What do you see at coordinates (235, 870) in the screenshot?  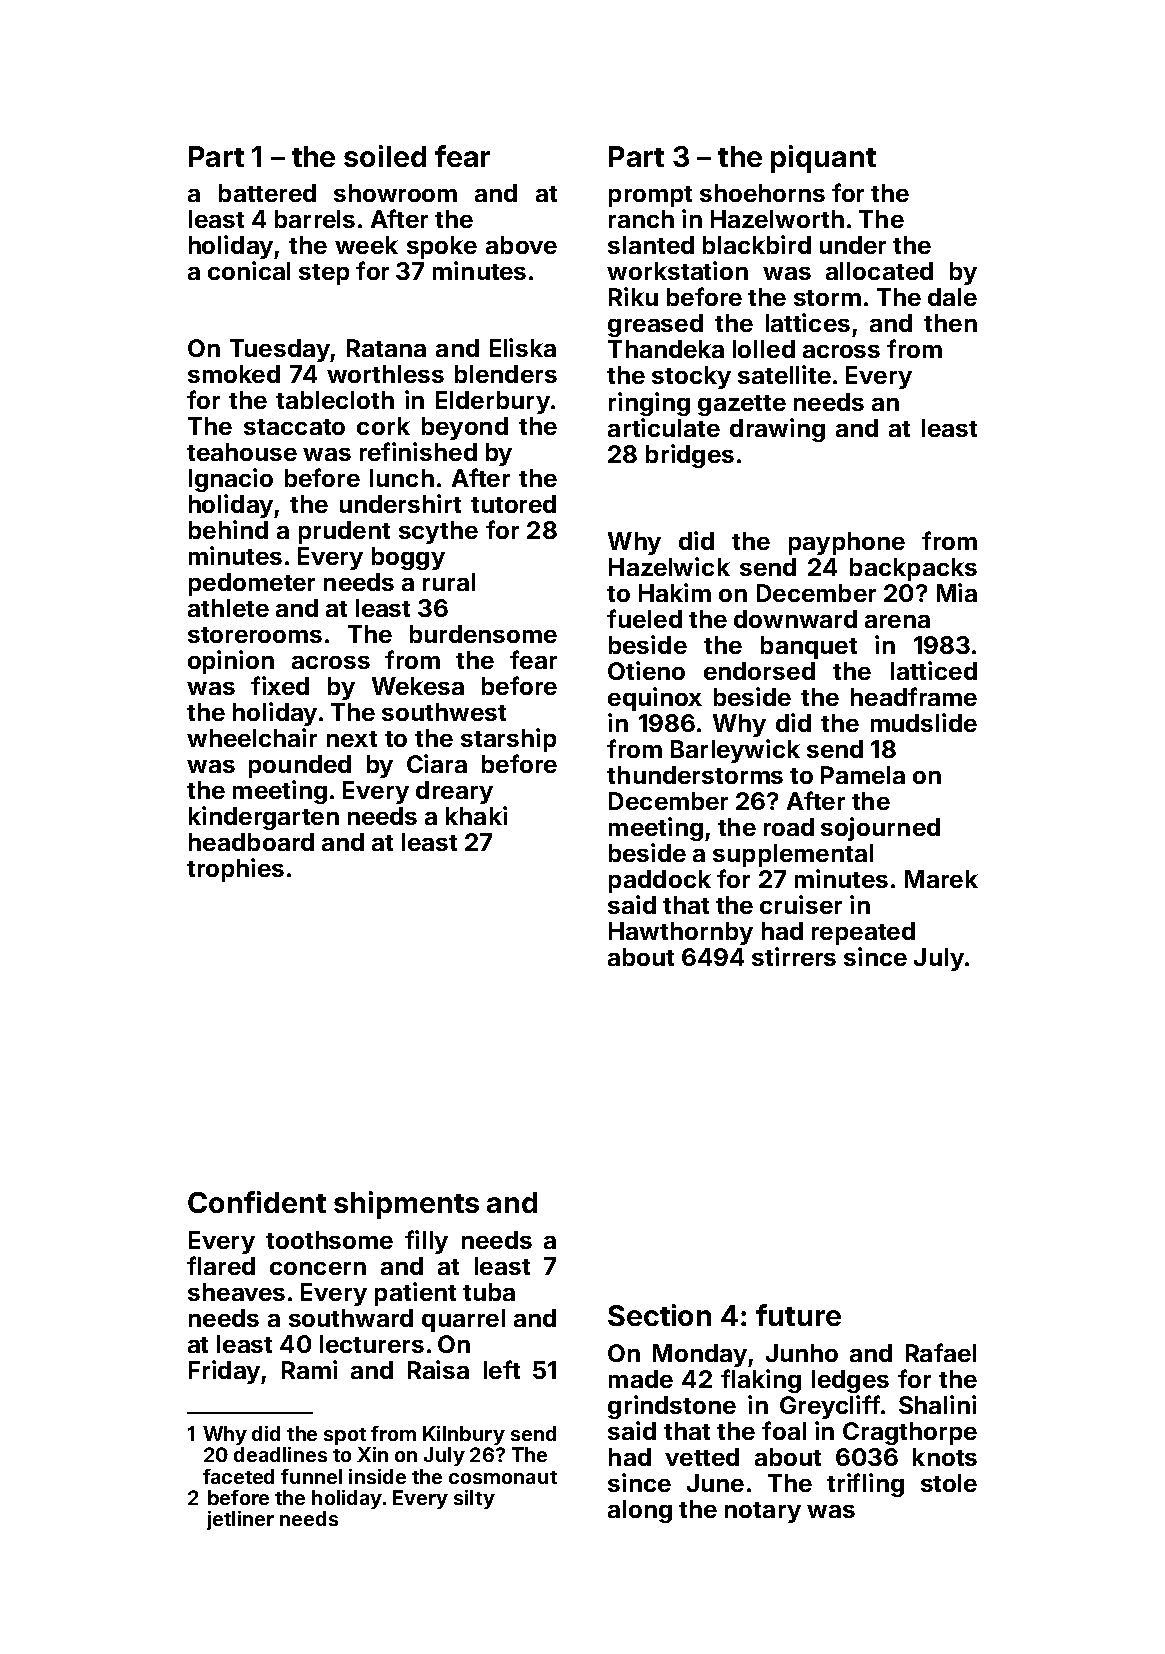 I see `trophies` at bounding box center [235, 870].
